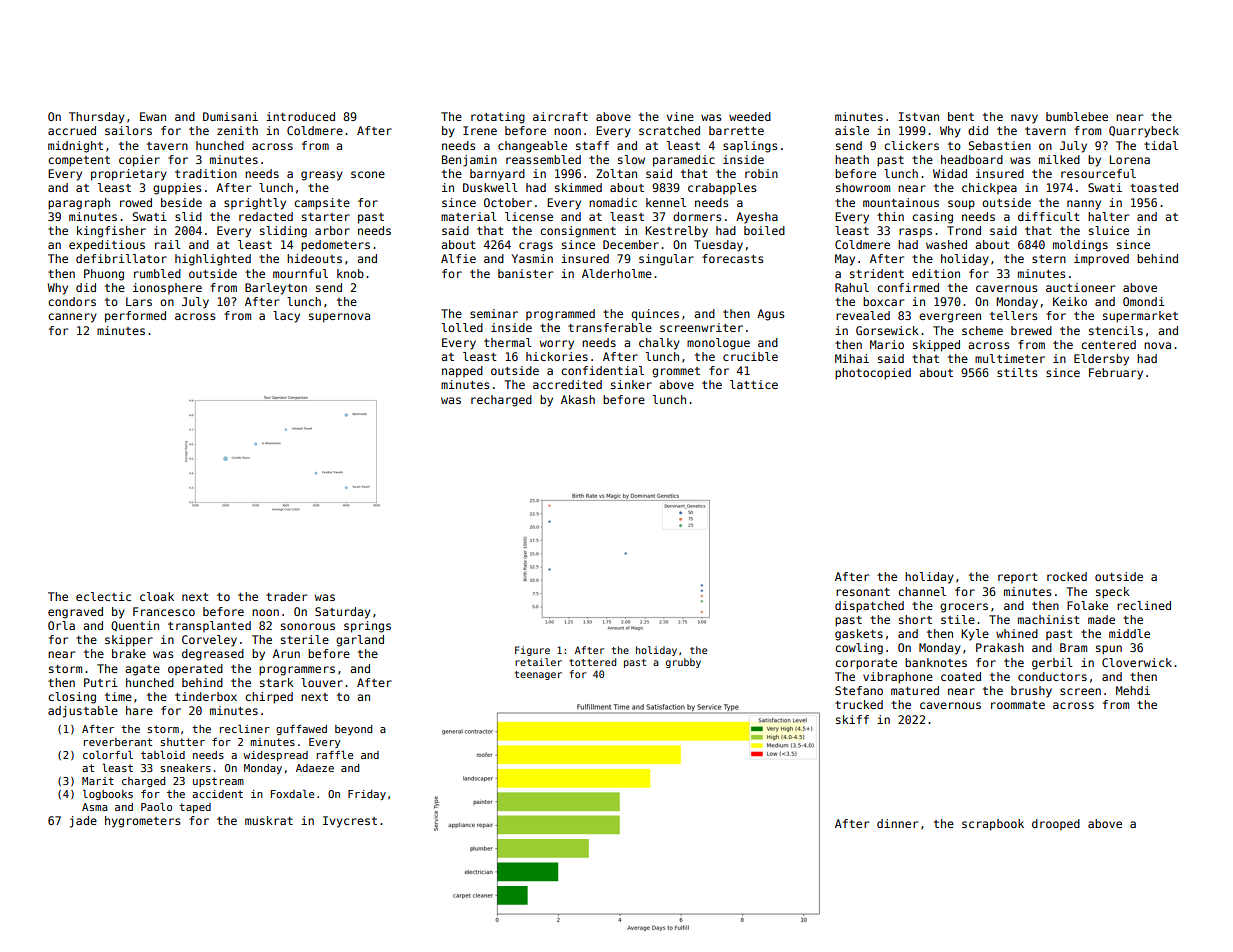 The height and width of the document is (952, 1233). Describe the element at coordinates (83, 822) in the document. I see `jade` at that location.
